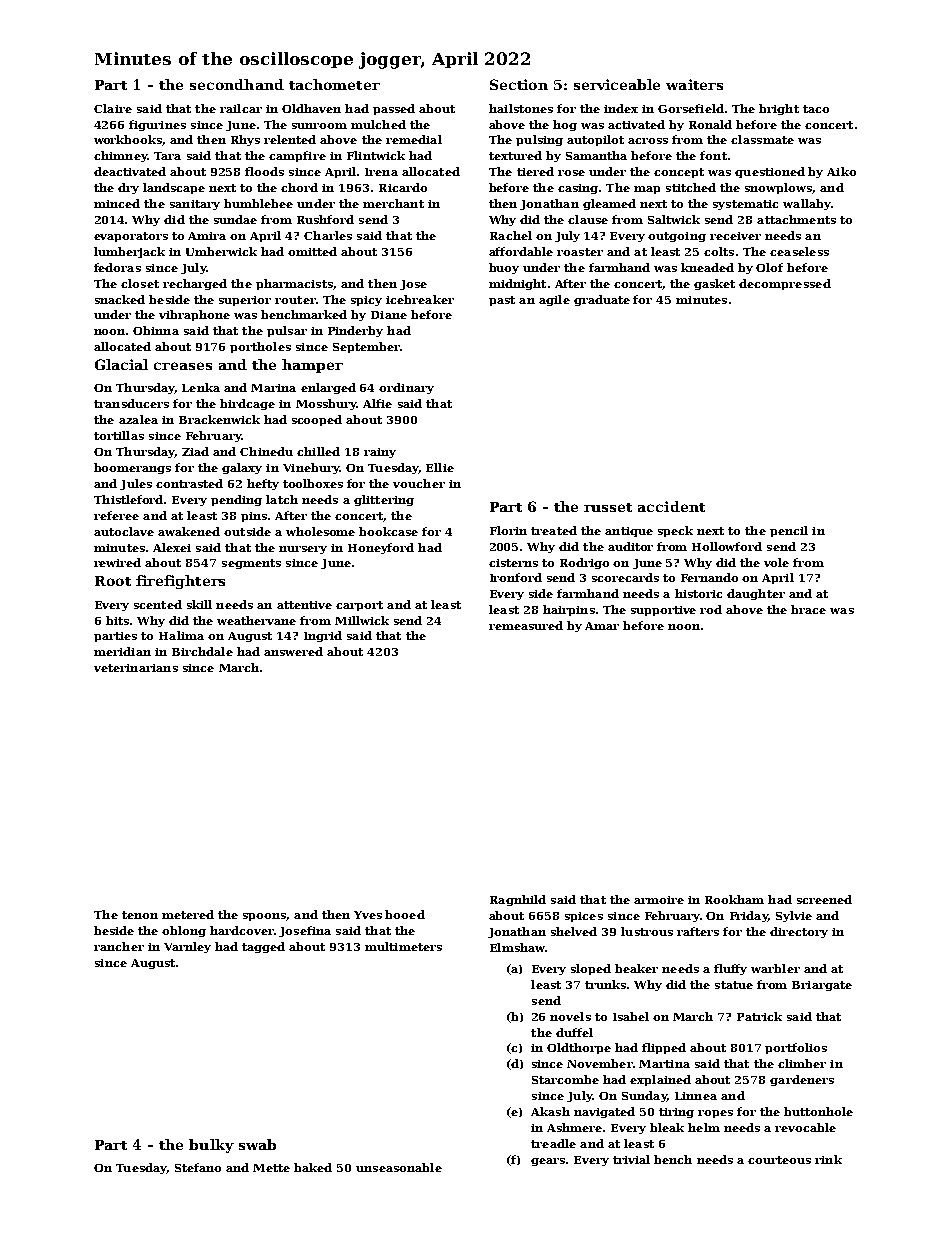 This page has height=1233, width=952. What do you see at coordinates (785, 284) in the page?
I see `decompressed` at bounding box center [785, 284].
